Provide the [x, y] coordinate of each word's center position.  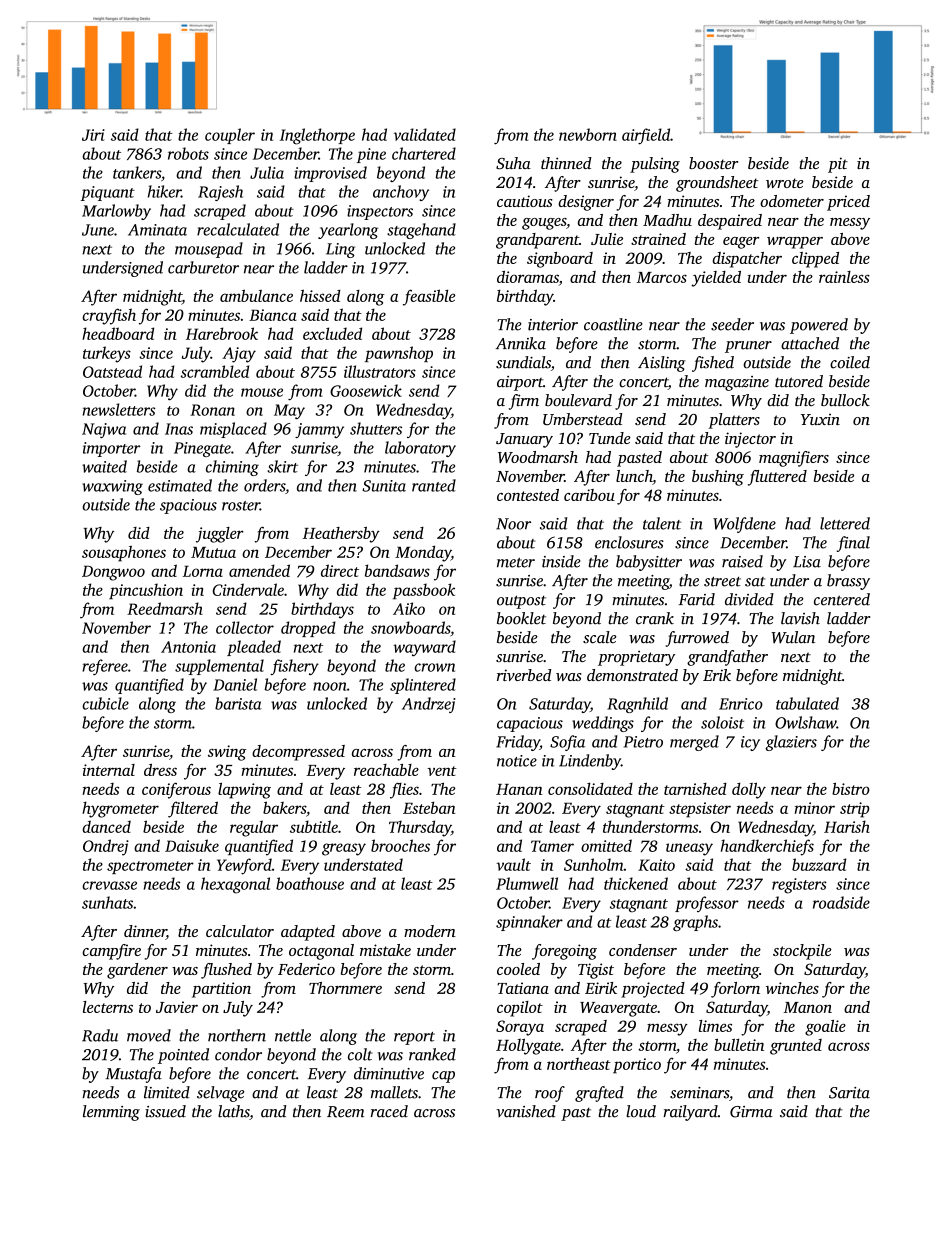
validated [424, 134]
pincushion [146, 591]
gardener [137, 971]
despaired [730, 222]
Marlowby [116, 212]
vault [513, 864]
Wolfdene [744, 525]
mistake [385, 950]
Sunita [384, 486]
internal [109, 770]
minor [815, 808]
